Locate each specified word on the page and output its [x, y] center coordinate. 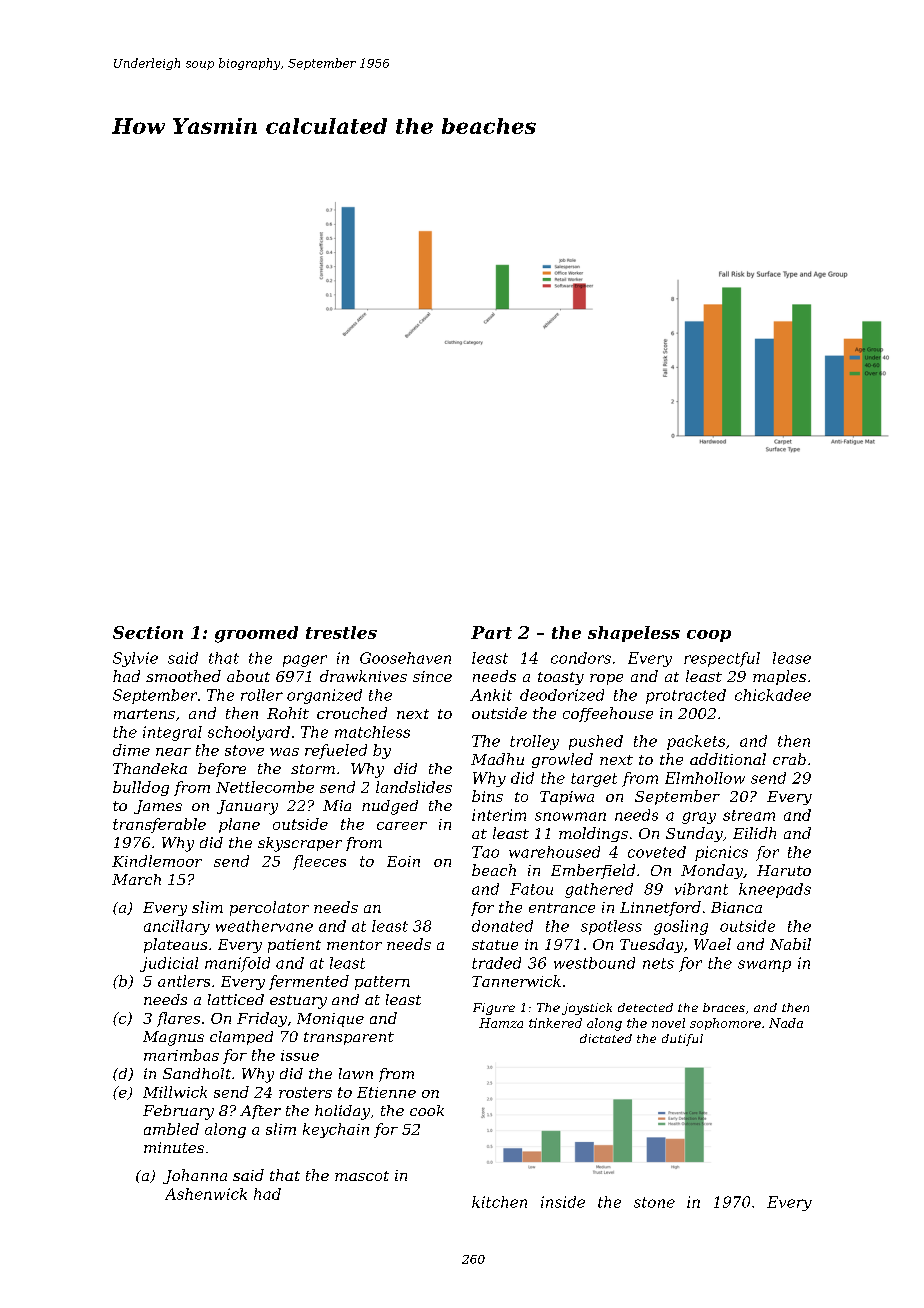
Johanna [195, 1176]
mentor [354, 945]
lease [792, 658]
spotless [611, 927]
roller [262, 695]
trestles [341, 632]
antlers [184, 981]
